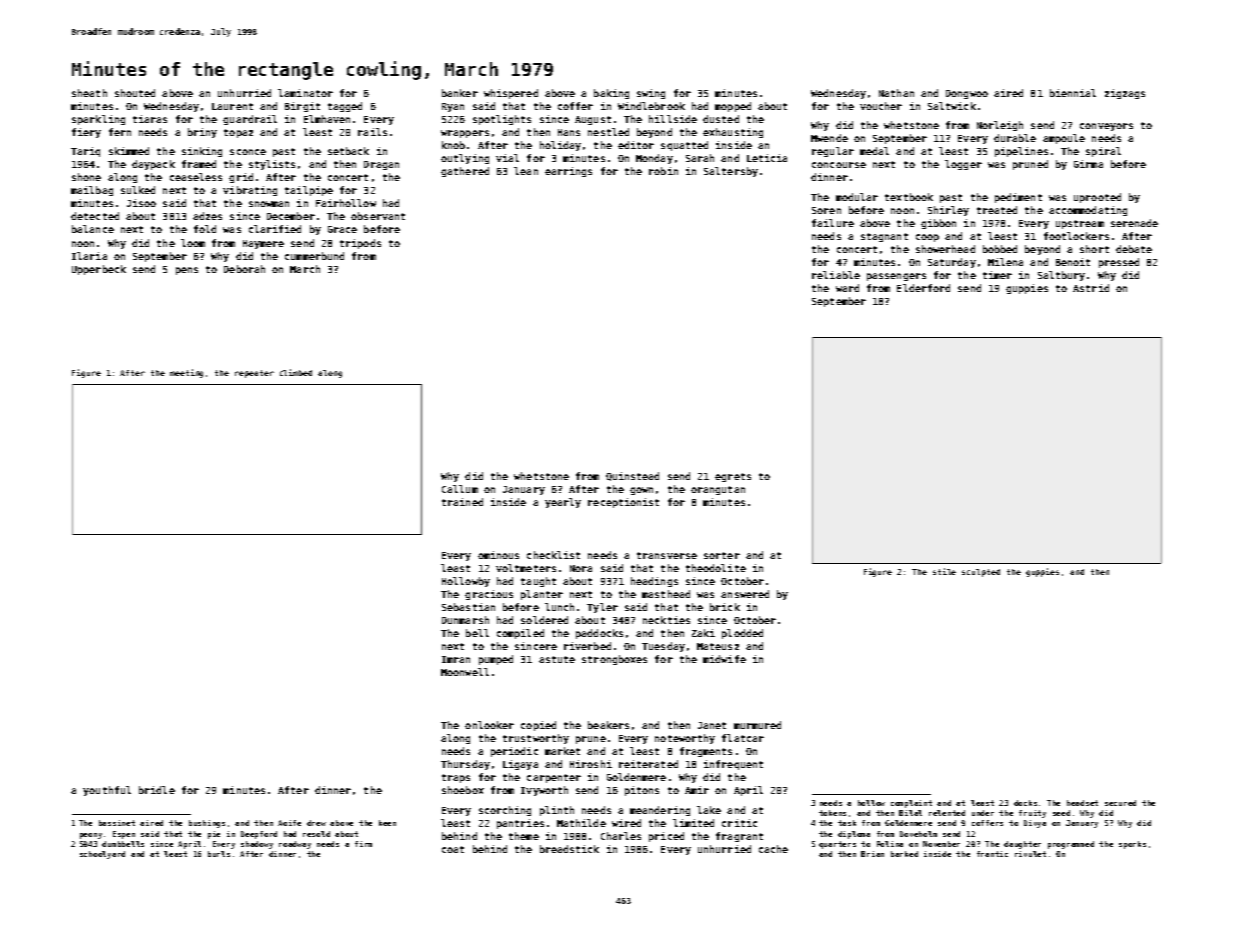 This image has width=1233, height=952. I want to click on Thursday, so click(465, 765).
